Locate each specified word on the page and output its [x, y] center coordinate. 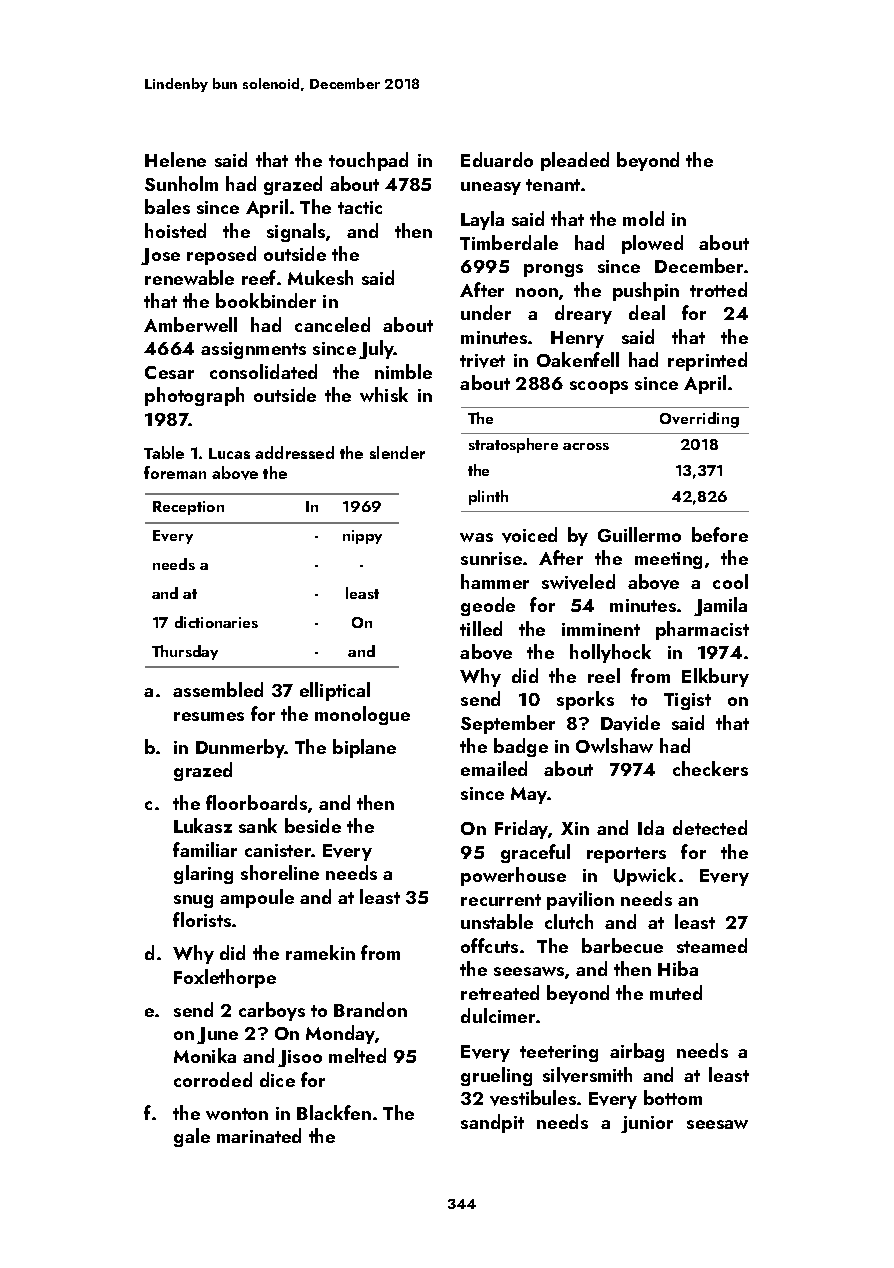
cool [730, 581]
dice [277, 1079]
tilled [481, 628]
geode [488, 606]
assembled [218, 689]
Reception [188, 508]
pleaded [575, 161]
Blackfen [334, 1112]
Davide [630, 723]
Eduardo [497, 159]
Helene [175, 159]
